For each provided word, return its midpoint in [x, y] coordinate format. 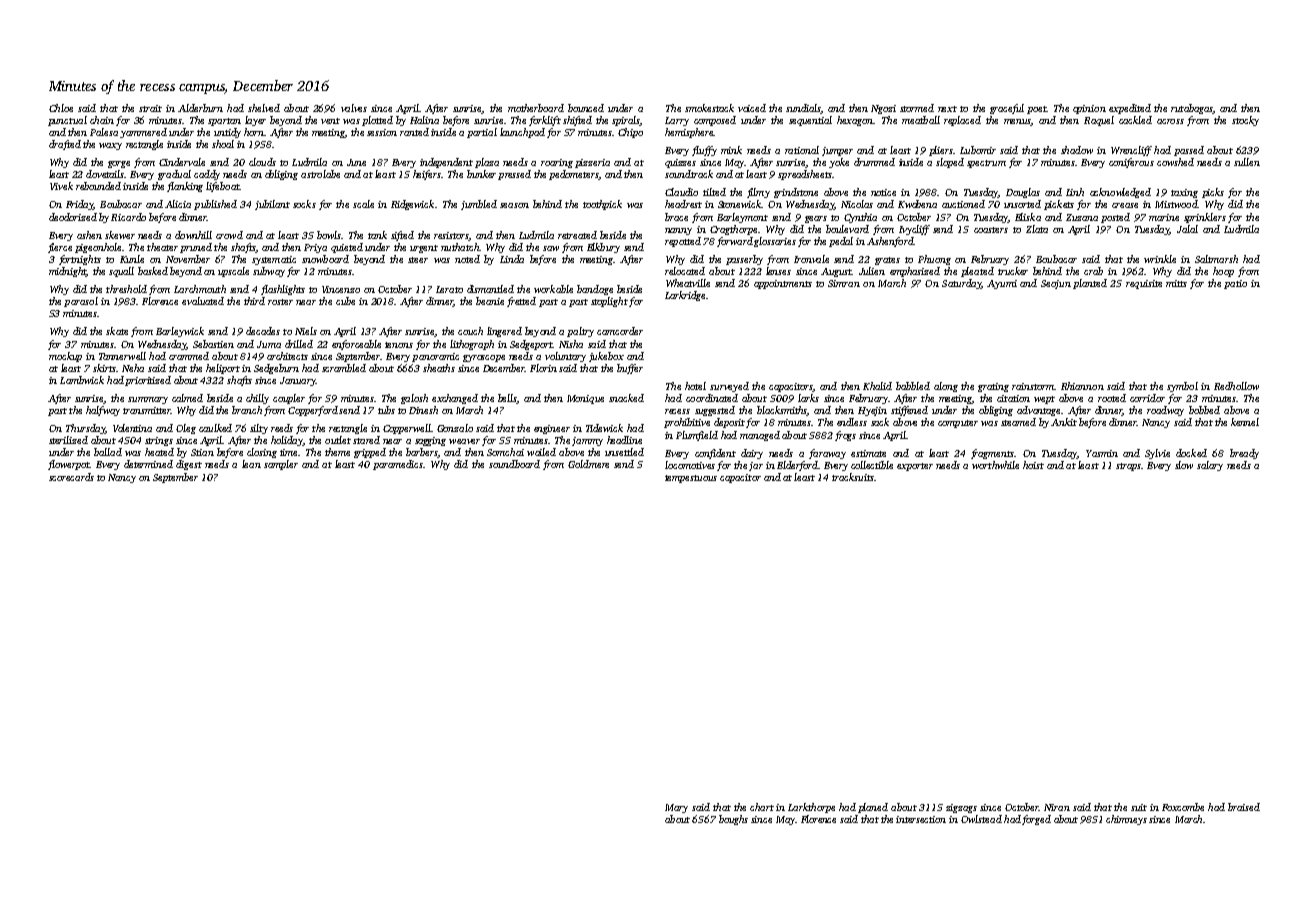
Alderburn [200, 108]
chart [762, 807]
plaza [487, 163]
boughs [733, 820]
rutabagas [1192, 109]
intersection [921, 819]
